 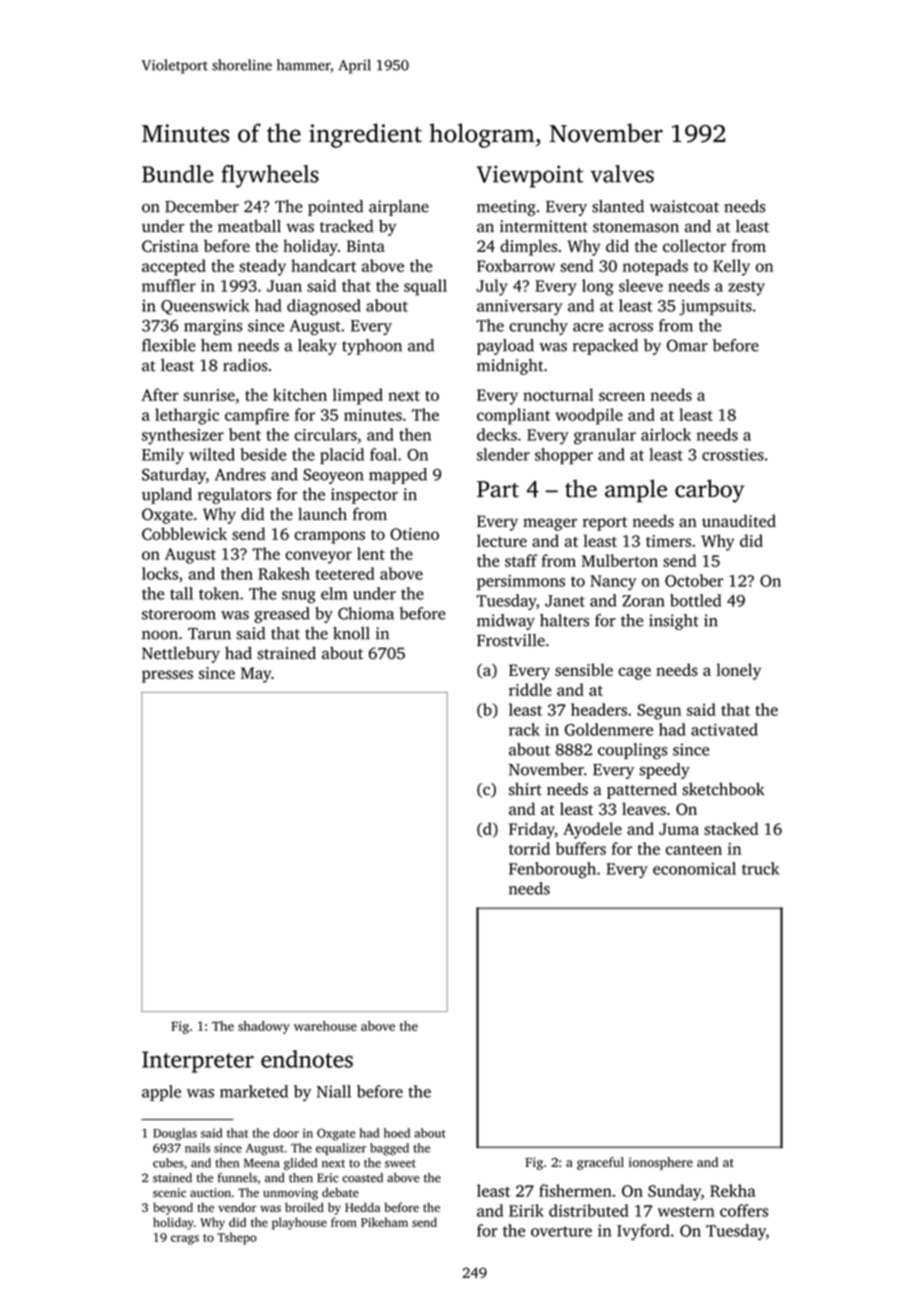 What do you see at coordinates (746, 288) in the screenshot?
I see `zesty` at bounding box center [746, 288].
